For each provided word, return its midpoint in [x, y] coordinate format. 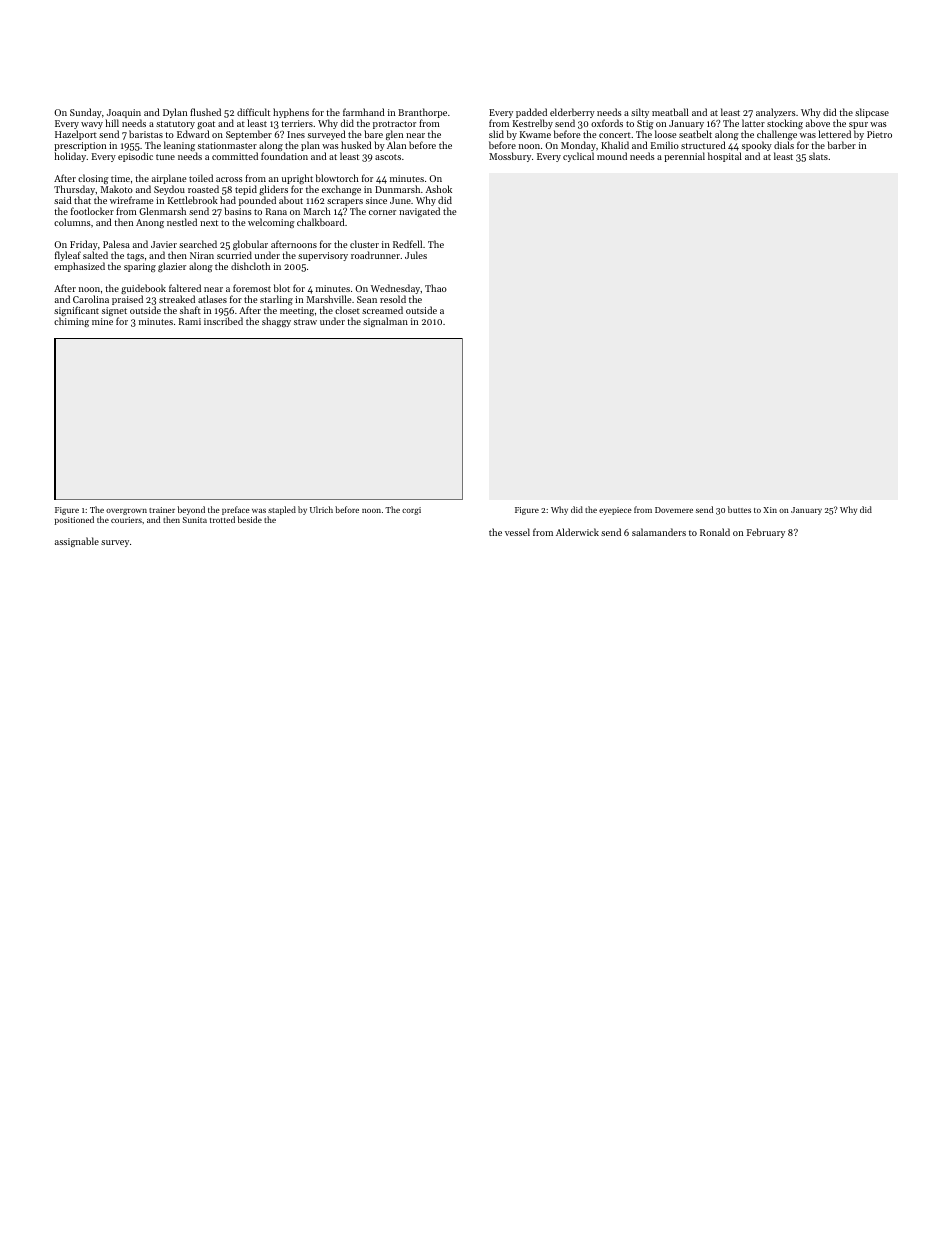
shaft [190, 310]
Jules [416, 255]
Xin [770, 510]
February [766, 533]
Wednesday [396, 289]
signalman [385, 322]
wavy [92, 125]
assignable [77, 542]
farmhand [364, 112]
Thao [436, 288]
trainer [162, 510]
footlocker [92, 211]
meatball [670, 112]
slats [818, 156]
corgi [411, 511]
